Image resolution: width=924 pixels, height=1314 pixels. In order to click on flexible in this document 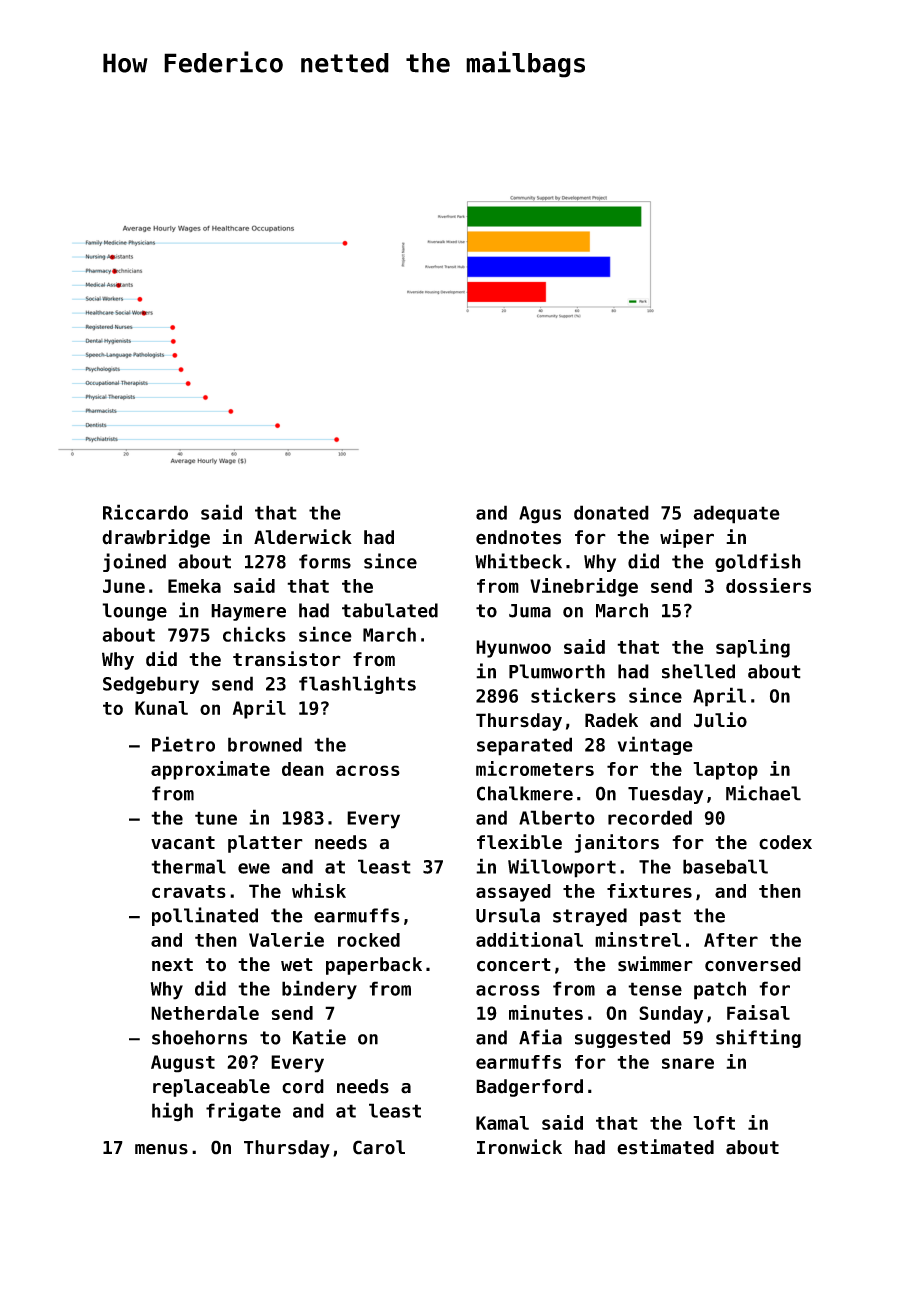, I will do `click(519, 842)`.
